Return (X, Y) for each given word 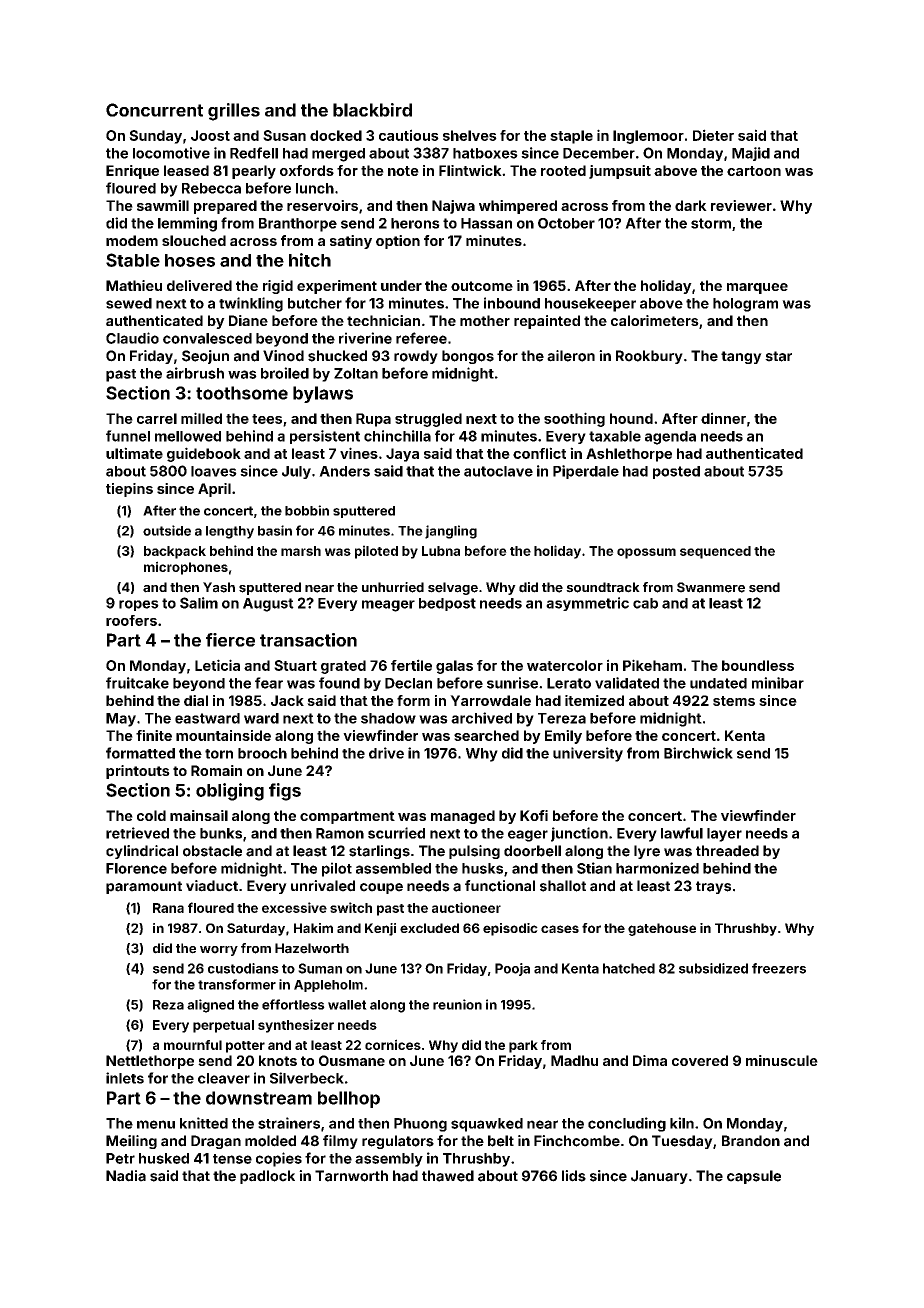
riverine (365, 338)
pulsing (474, 852)
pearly (254, 172)
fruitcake (137, 683)
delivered (199, 285)
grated (343, 667)
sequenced (715, 552)
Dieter (713, 135)
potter (245, 1047)
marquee (757, 288)
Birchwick (698, 753)
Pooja (512, 969)
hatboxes (485, 153)
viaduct (212, 886)
